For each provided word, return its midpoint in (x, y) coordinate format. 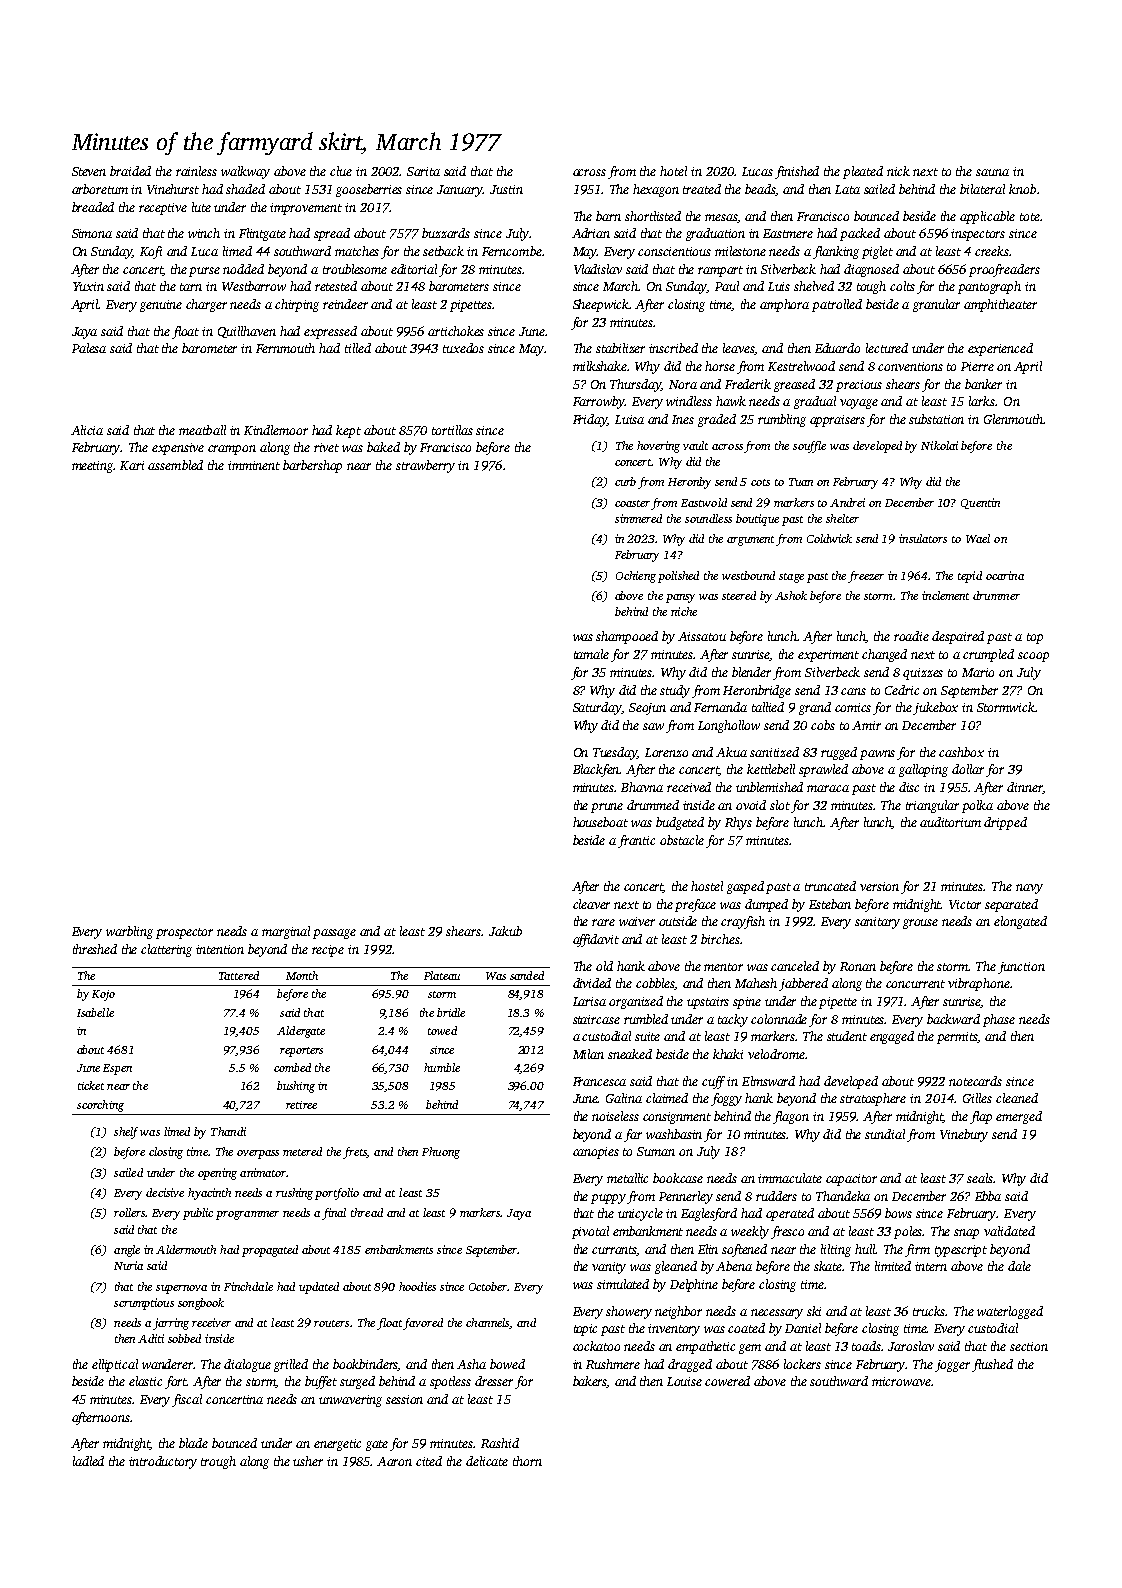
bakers (590, 1382)
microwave (901, 1381)
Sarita (423, 171)
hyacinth (209, 1194)
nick (898, 171)
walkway (245, 172)
